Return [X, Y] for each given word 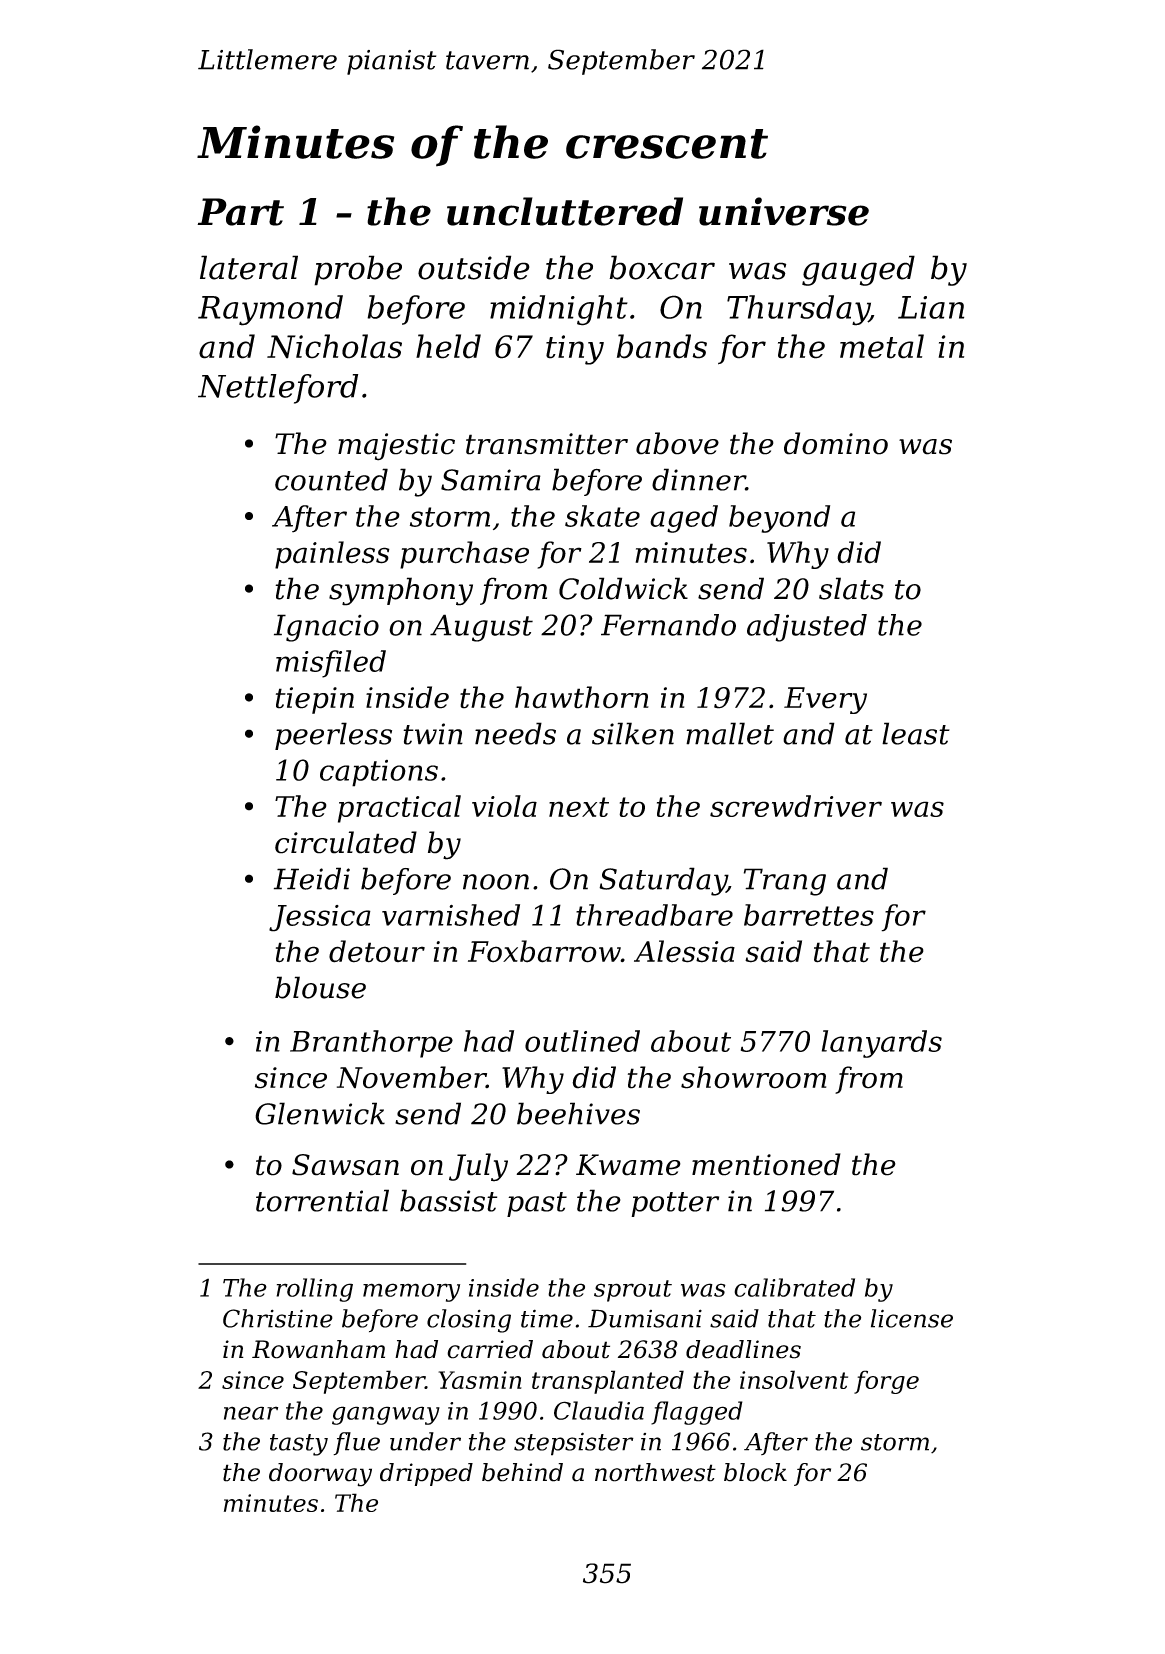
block [755, 1472]
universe [784, 211]
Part [240, 212]
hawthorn [582, 697]
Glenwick [320, 1113]
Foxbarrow [544, 951]
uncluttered [565, 211]
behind [522, 1472]
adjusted [807, 628]
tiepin [315, 700]
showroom [753, 1077]
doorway [320, 1475]
